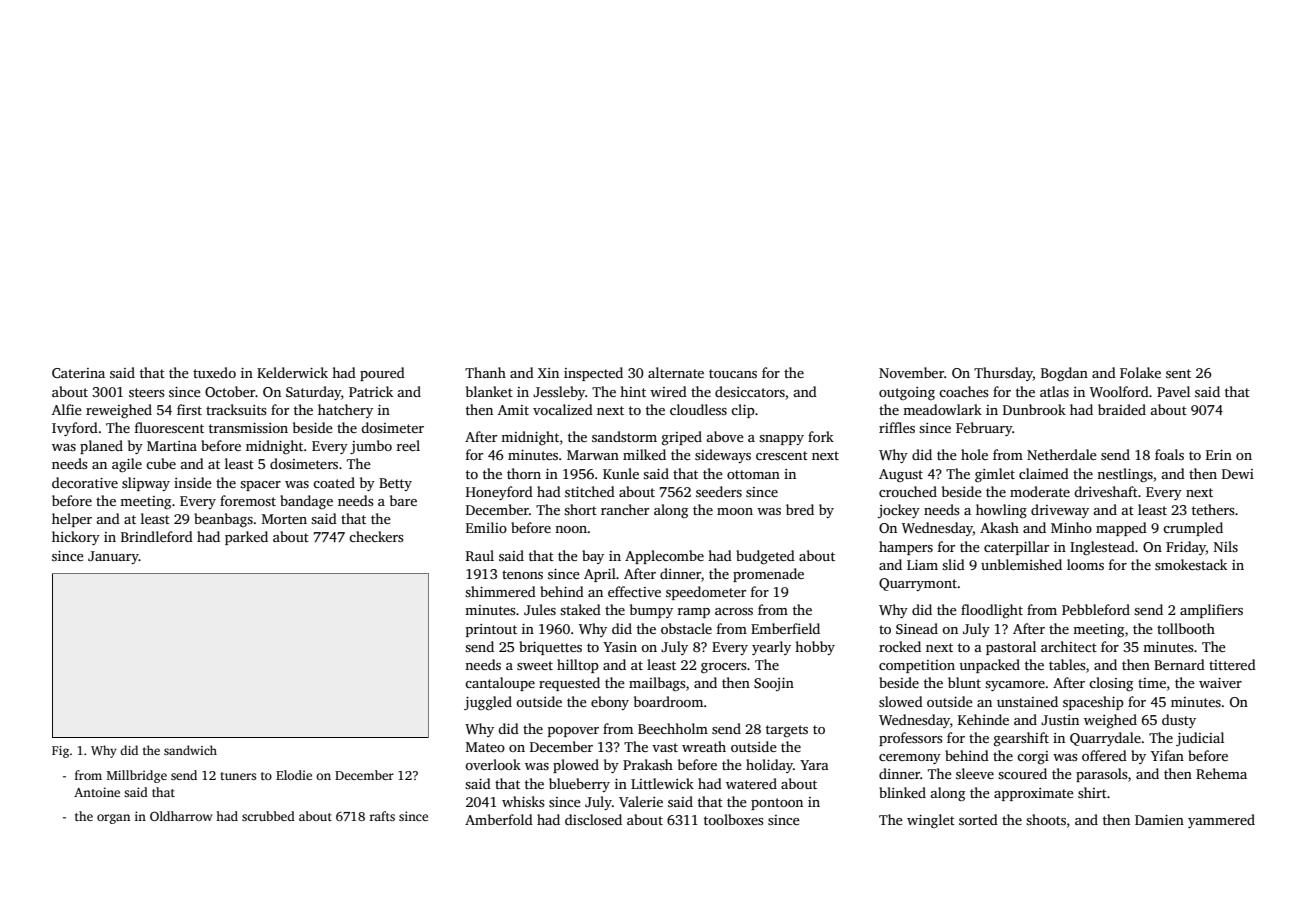  What do you see at coordinates (1213, 509) in the screenshot?
I see `tethers` at bounding box center [1213, 509].
